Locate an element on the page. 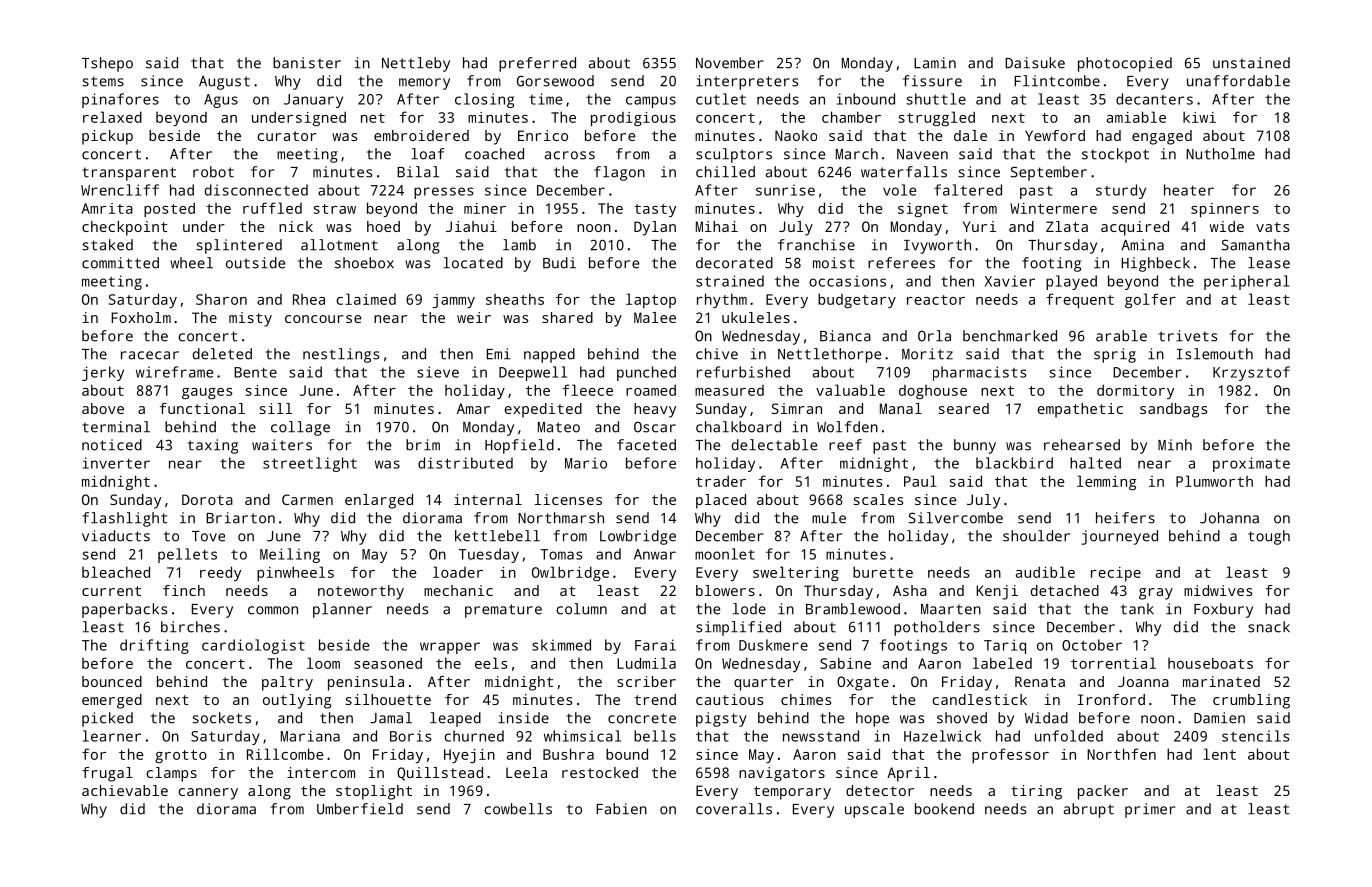  weir is located at coordinates (474, 317).
